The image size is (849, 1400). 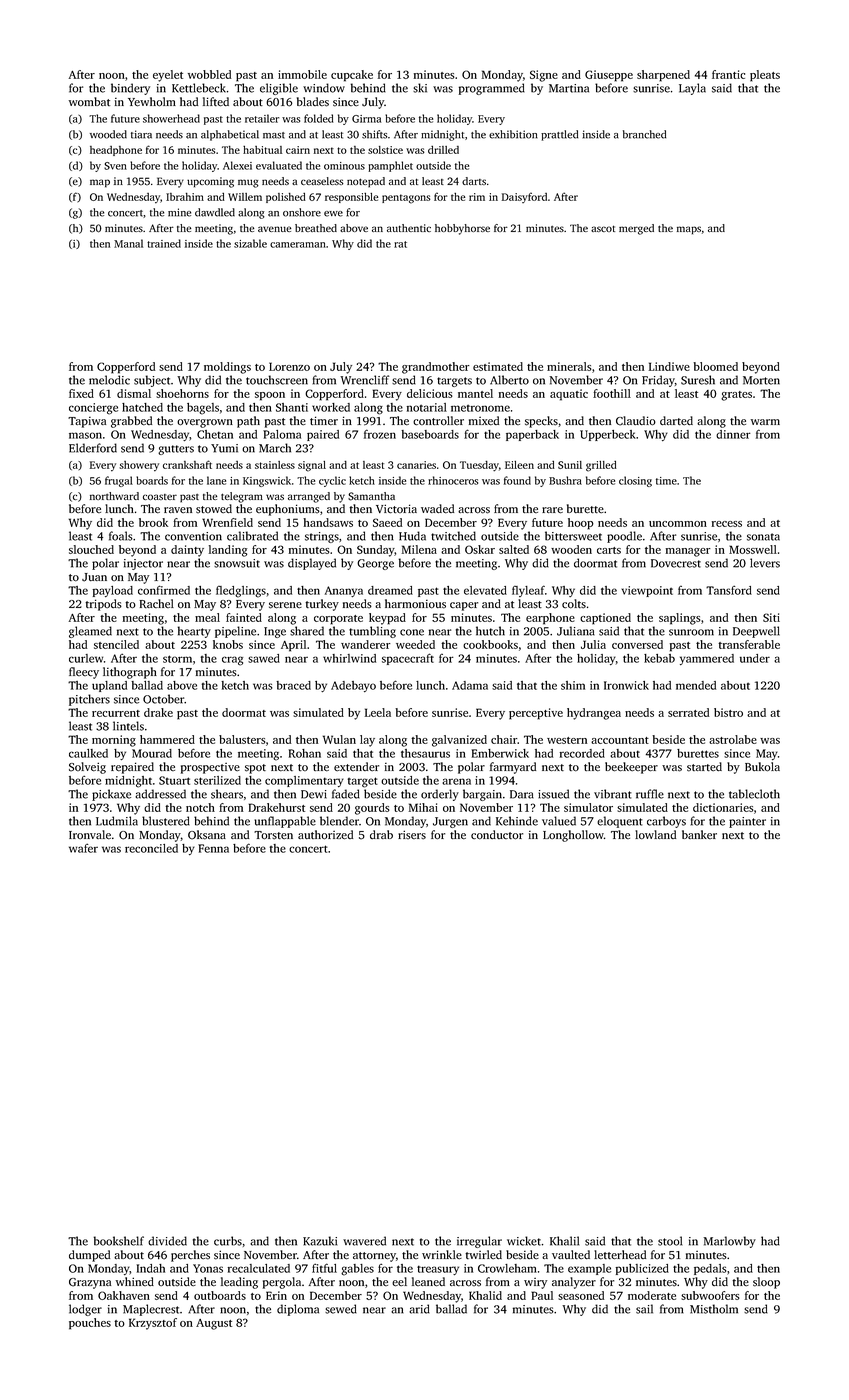 I want to click on injector, so click(x=143, y=564).
